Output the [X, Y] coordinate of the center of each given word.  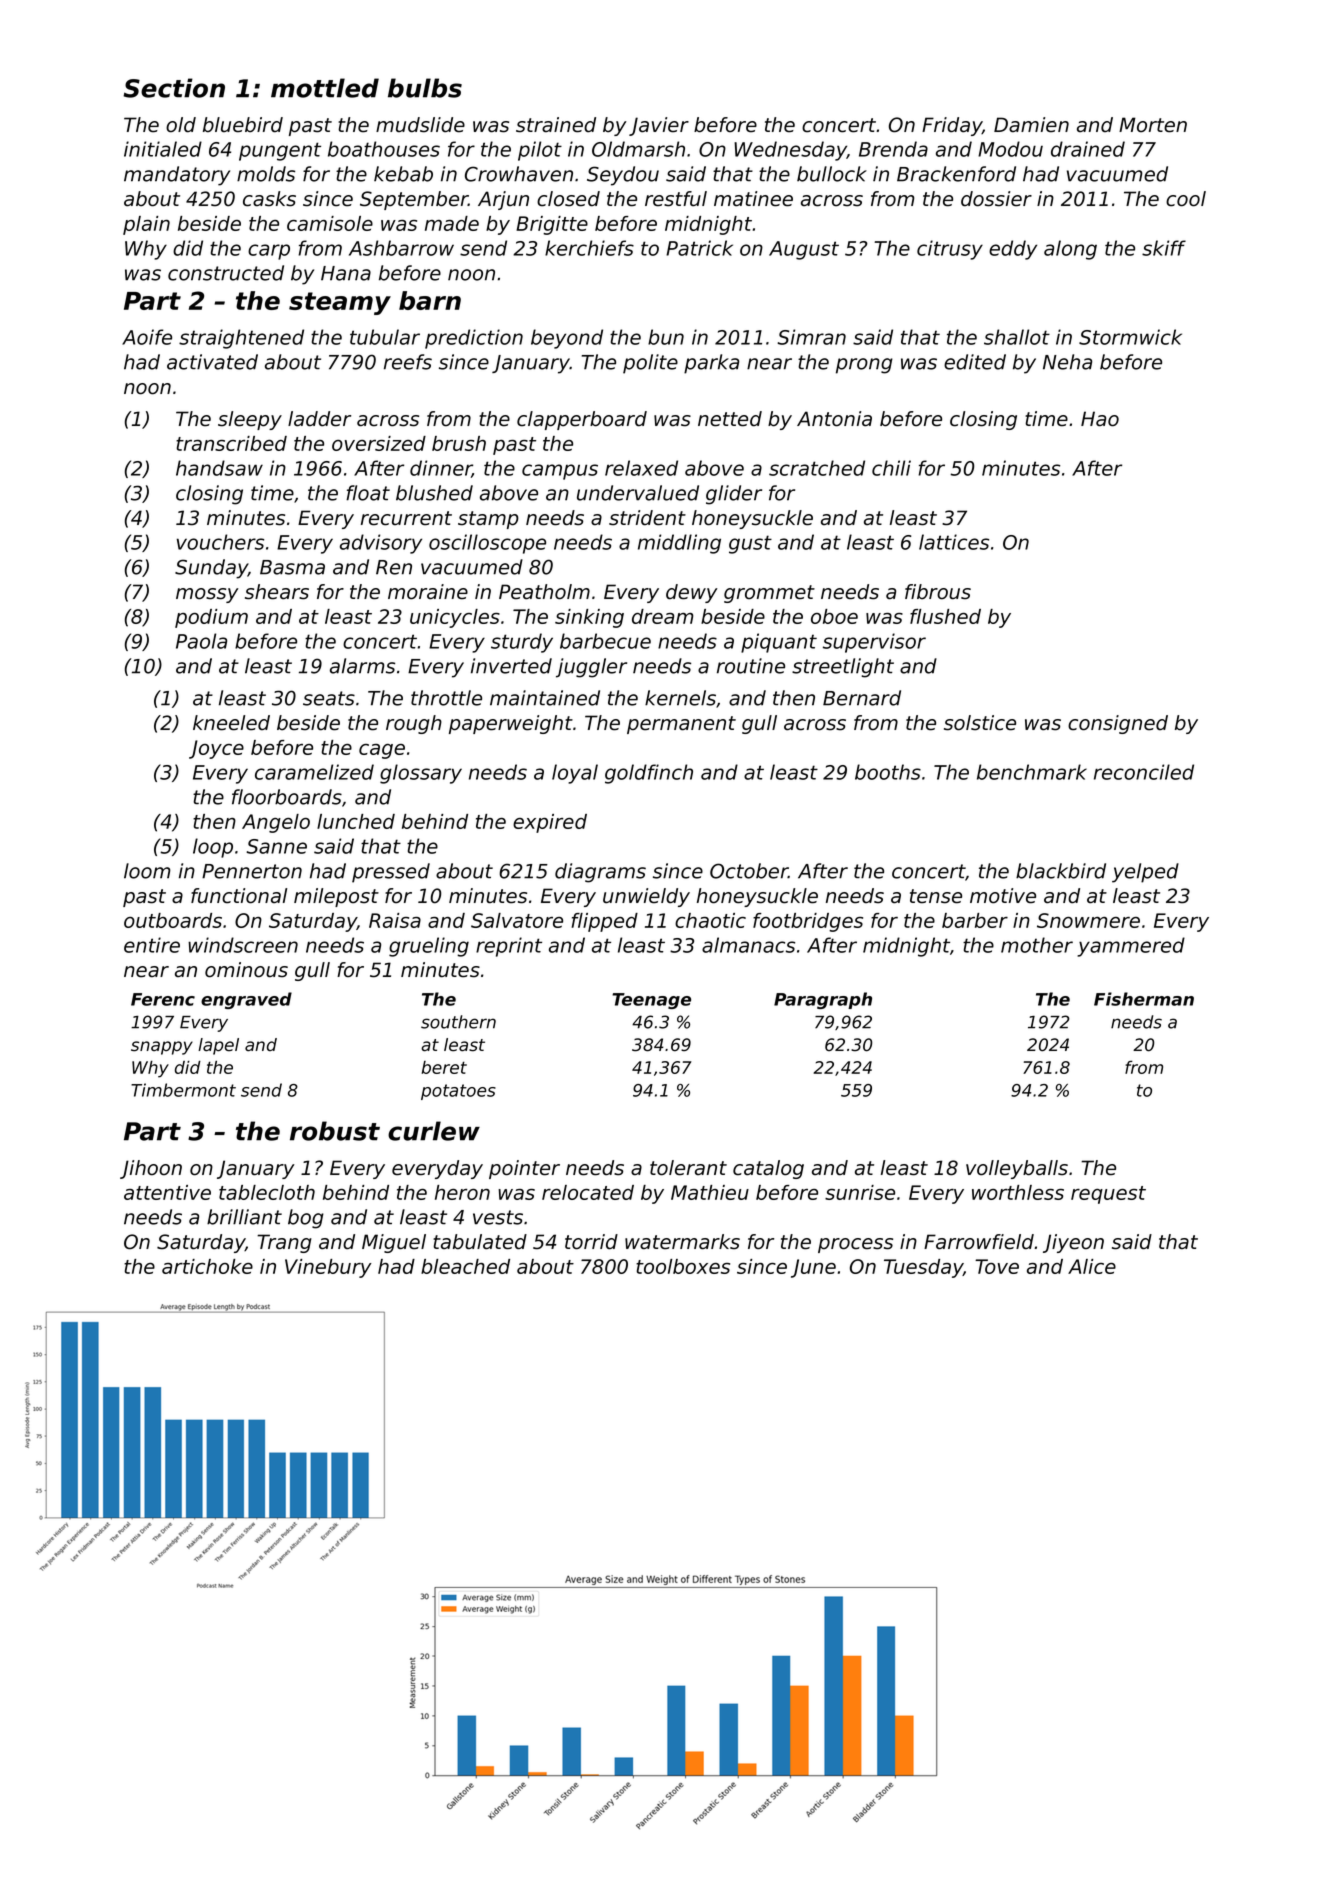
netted [730, 419]
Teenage [651, 1001]
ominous [246, 970]
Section [174, 88]
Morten [1153, 125]
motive [1003, 896]
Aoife [147, 337]
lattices [954, 542]
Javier [659, 126]
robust [335, 1131]
